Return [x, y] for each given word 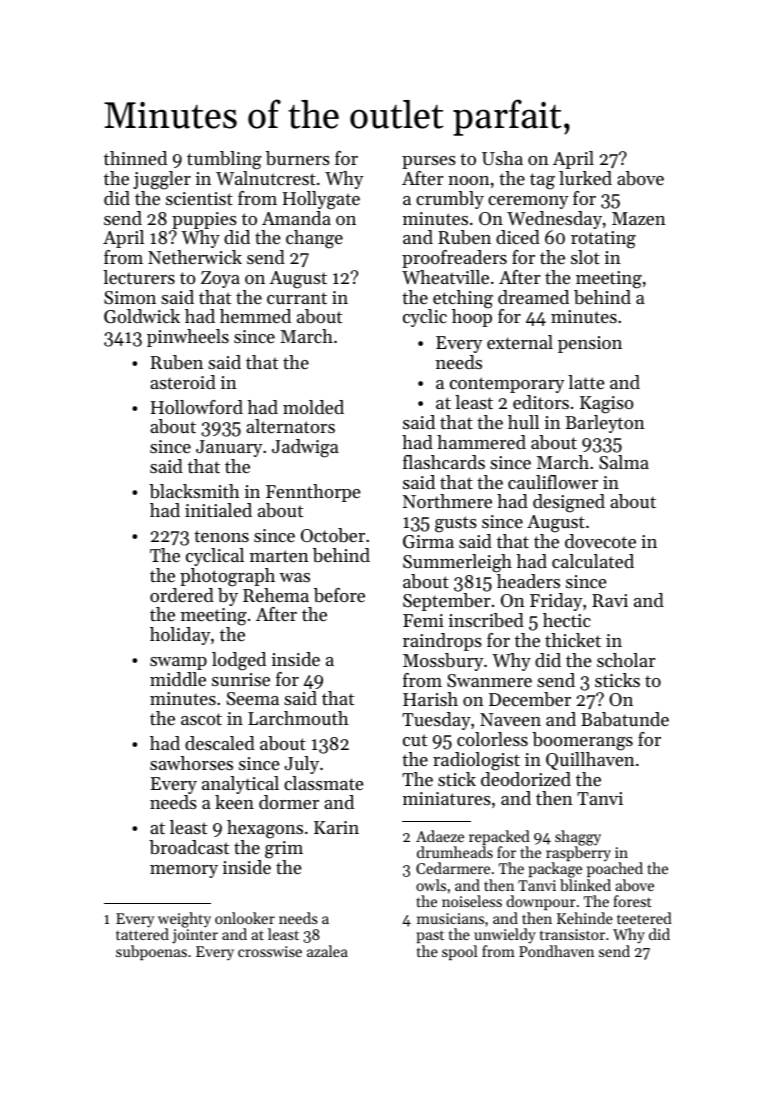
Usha [502, 158]
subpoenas [151, 952]
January [229, 448]
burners [298, 158]
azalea [327, 951]
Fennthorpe [313, 493]
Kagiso [607, 405]
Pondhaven [556, 951]
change [314, 239]
